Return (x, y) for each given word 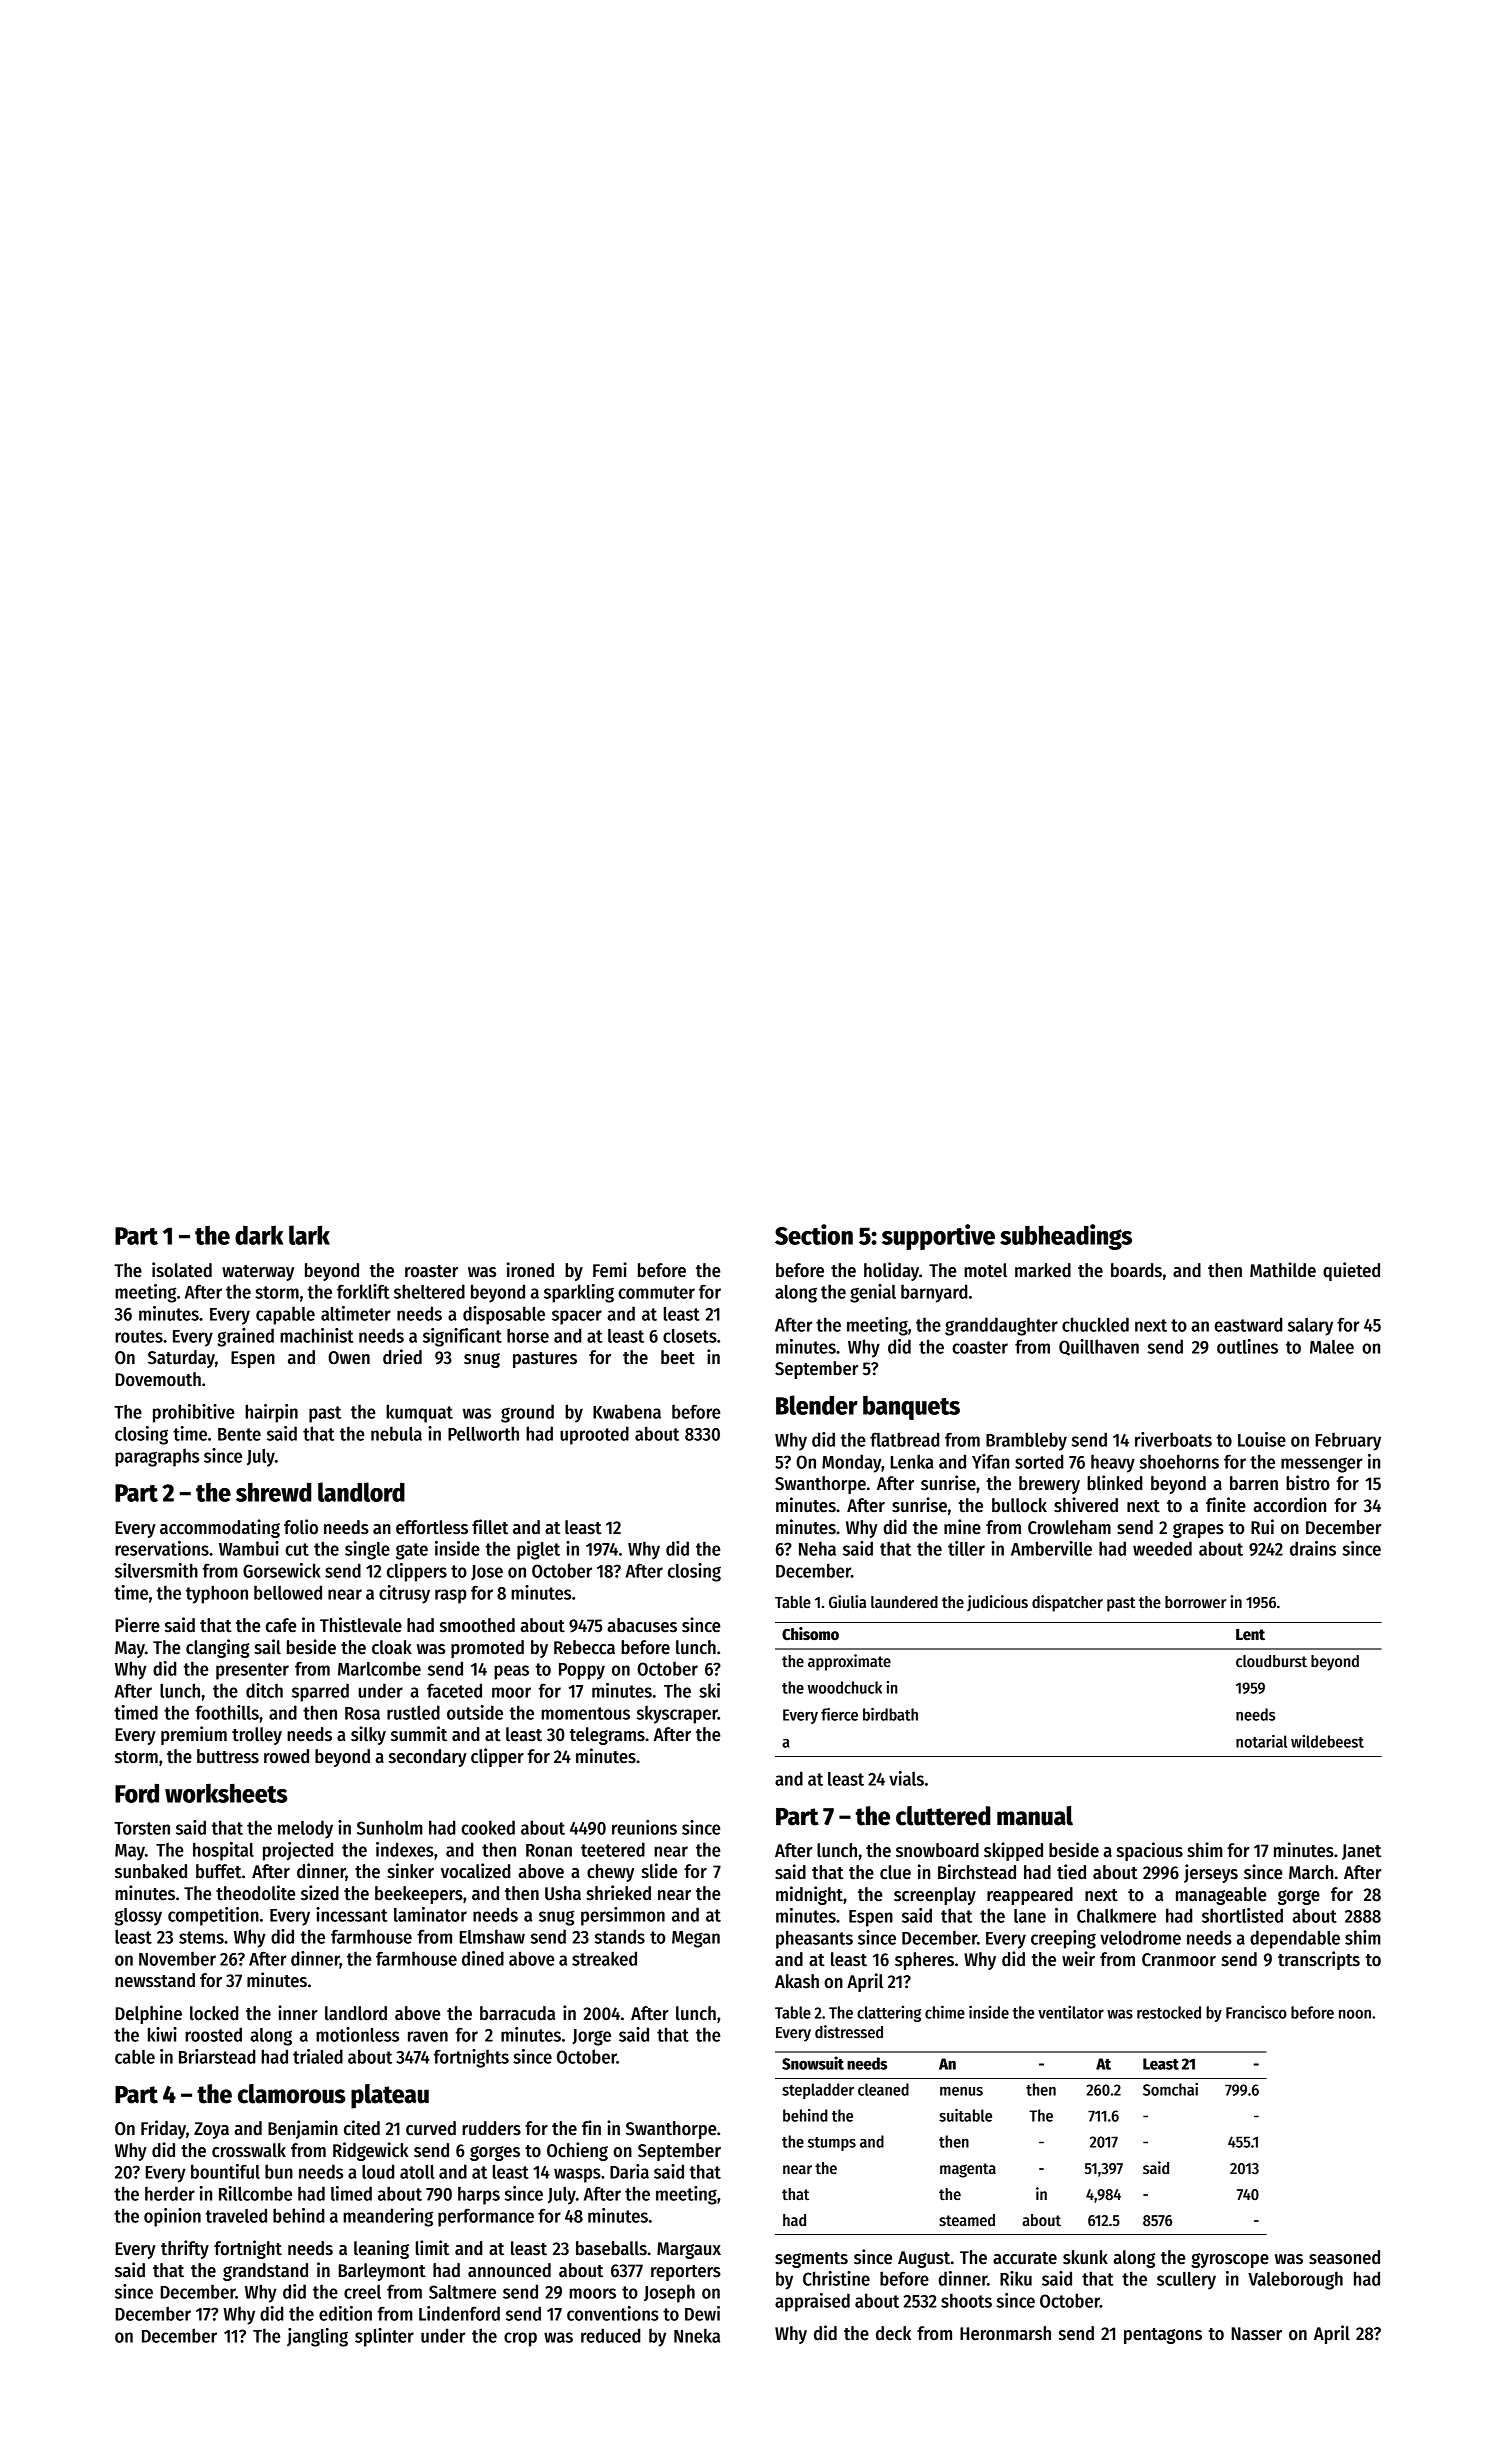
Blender (817, 1405)
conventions (613, 2313)
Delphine (148, 2014)
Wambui (249, 1548)
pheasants (814, 1939)
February (1348, 1441)
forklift (363, 1291)
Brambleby (1026, 1441)
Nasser (1256, 2334)
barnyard (934, 1293)
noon (1355, 2014)
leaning (381, 2249)
